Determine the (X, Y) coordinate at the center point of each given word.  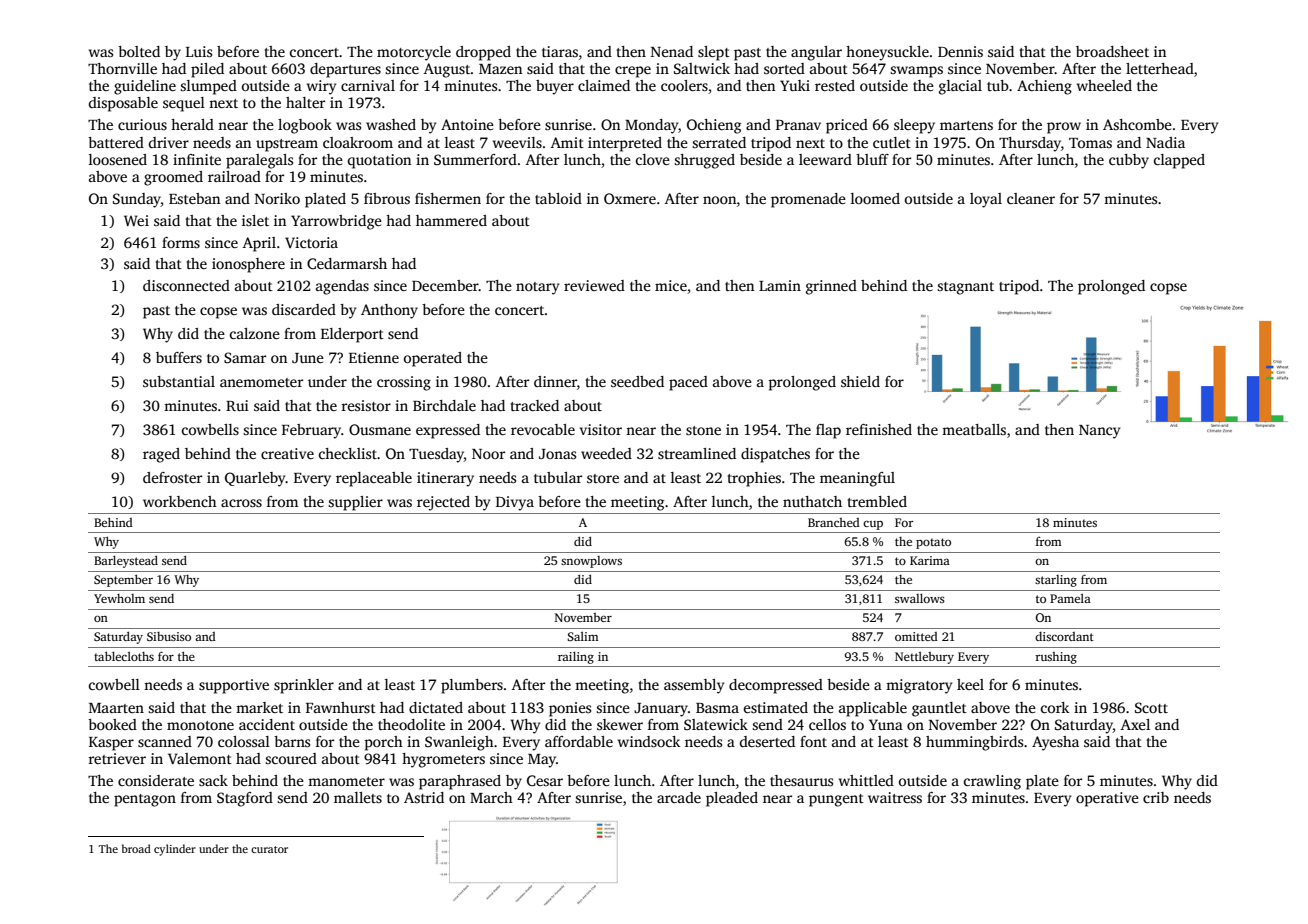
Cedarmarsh (347, 263)
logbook (305, 126)
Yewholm (119, 598)
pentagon (145, 800)
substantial (179, 381)
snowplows (591, 562)
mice (671, 285)
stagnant (965, 288)
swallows (920, 598)
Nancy (1099, 432)
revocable (543, 429)
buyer (555, 87)
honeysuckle (887, 53)
